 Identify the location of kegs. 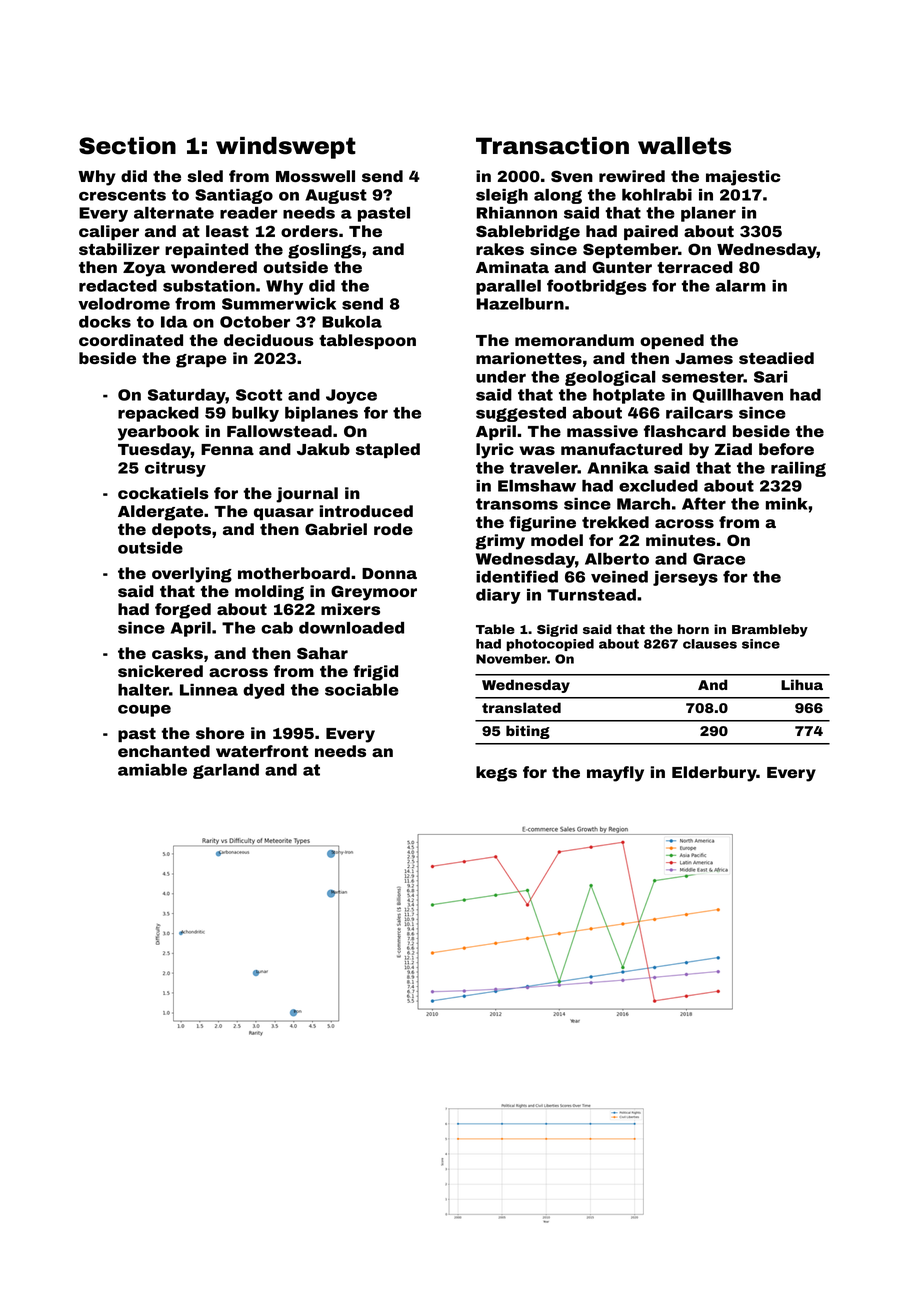
(496, 774).
